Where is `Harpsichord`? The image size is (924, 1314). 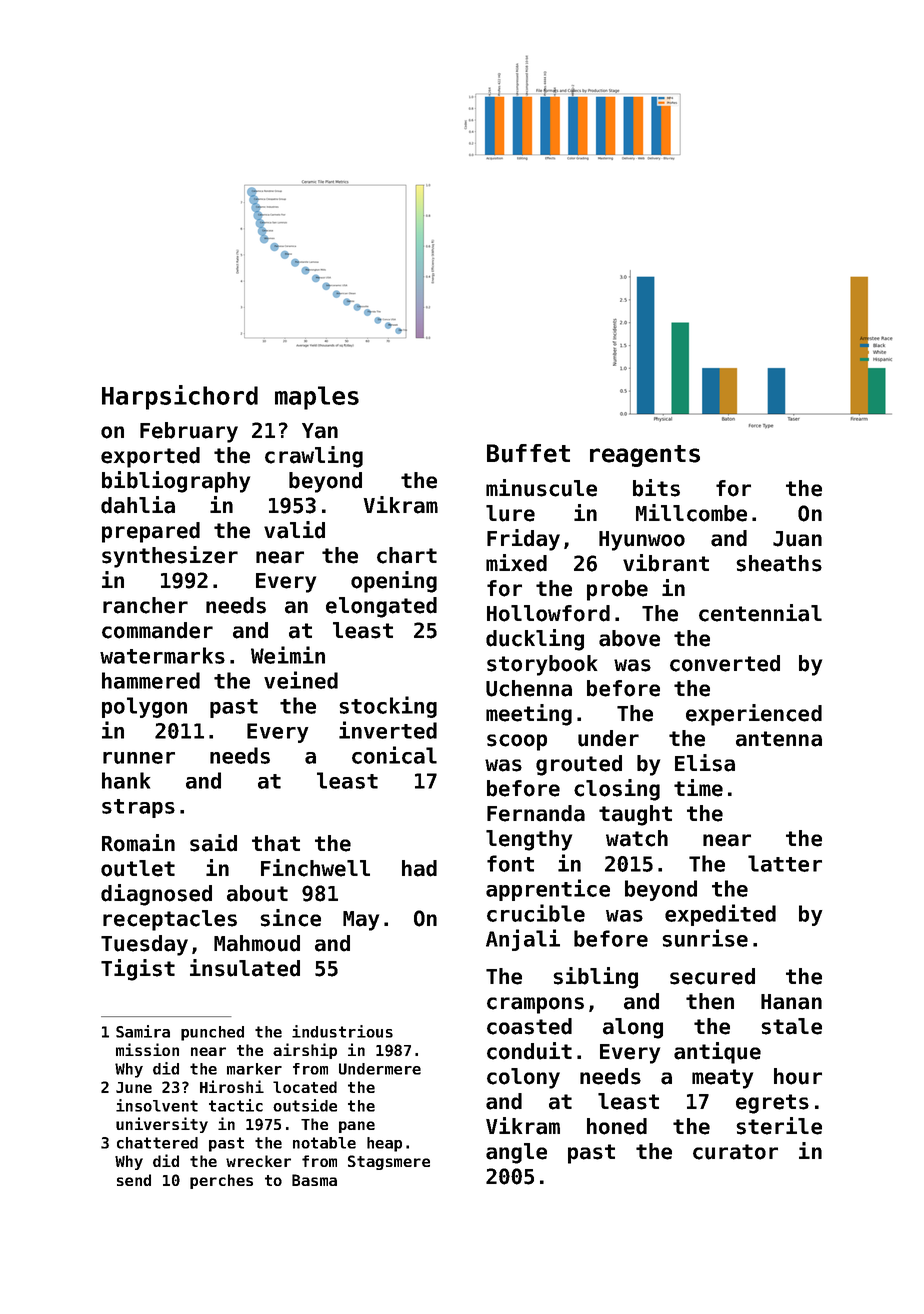
Harpsichord is located at coordinates (180, 397).
